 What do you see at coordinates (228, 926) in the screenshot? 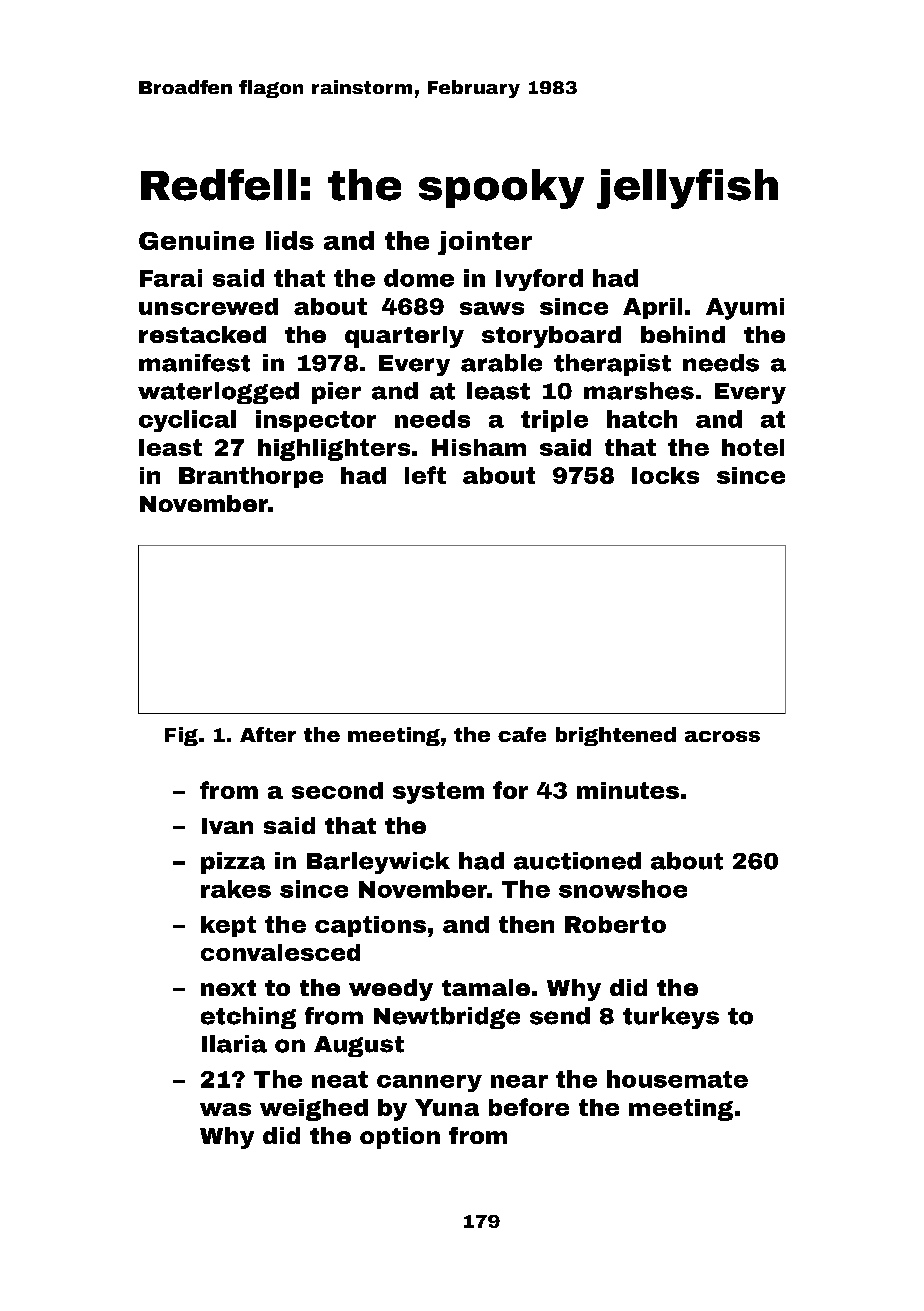
I see `kept` at bounding box center [228, 926].
